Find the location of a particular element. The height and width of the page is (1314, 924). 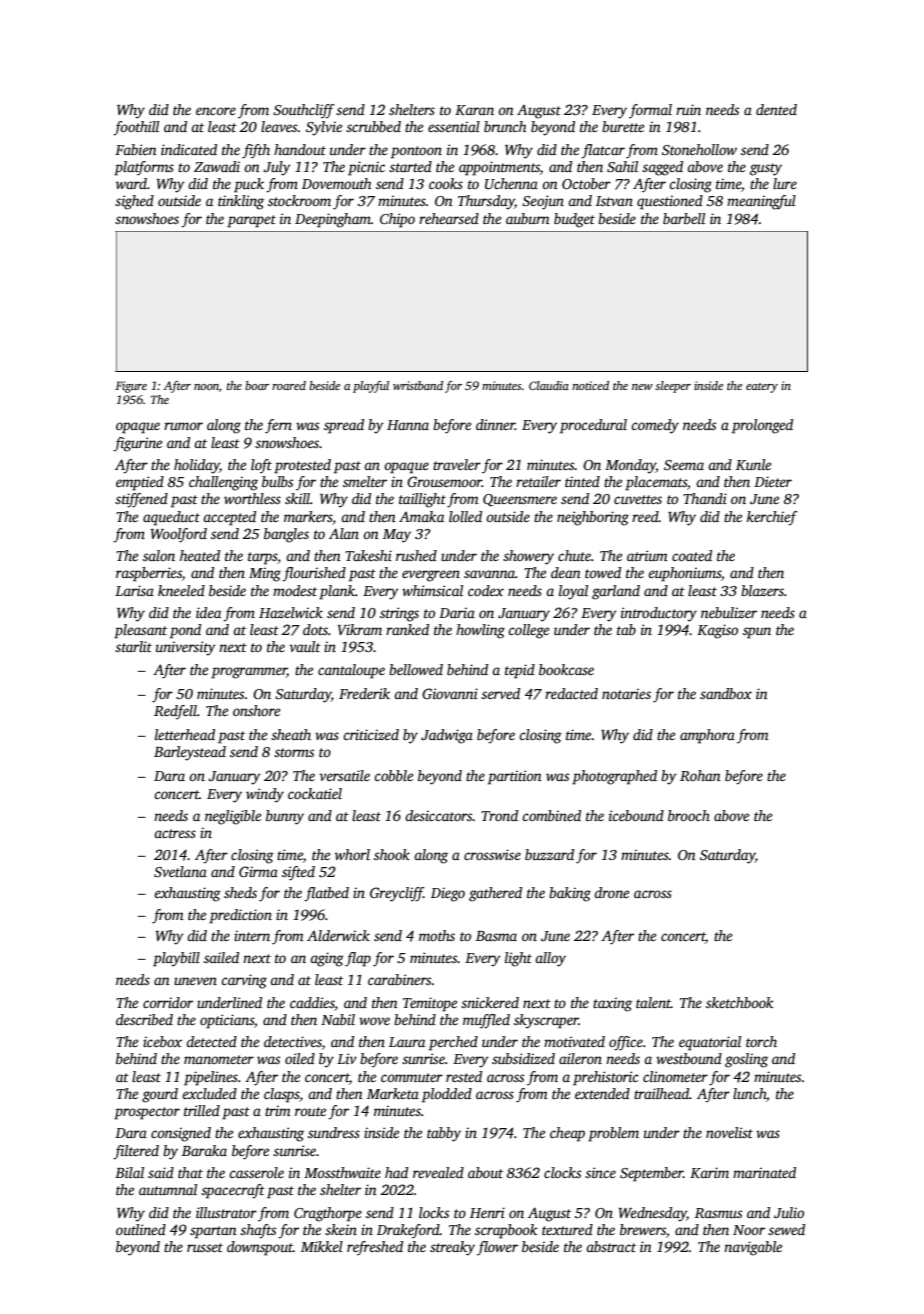

howling is located at coordinates (480, 631).
